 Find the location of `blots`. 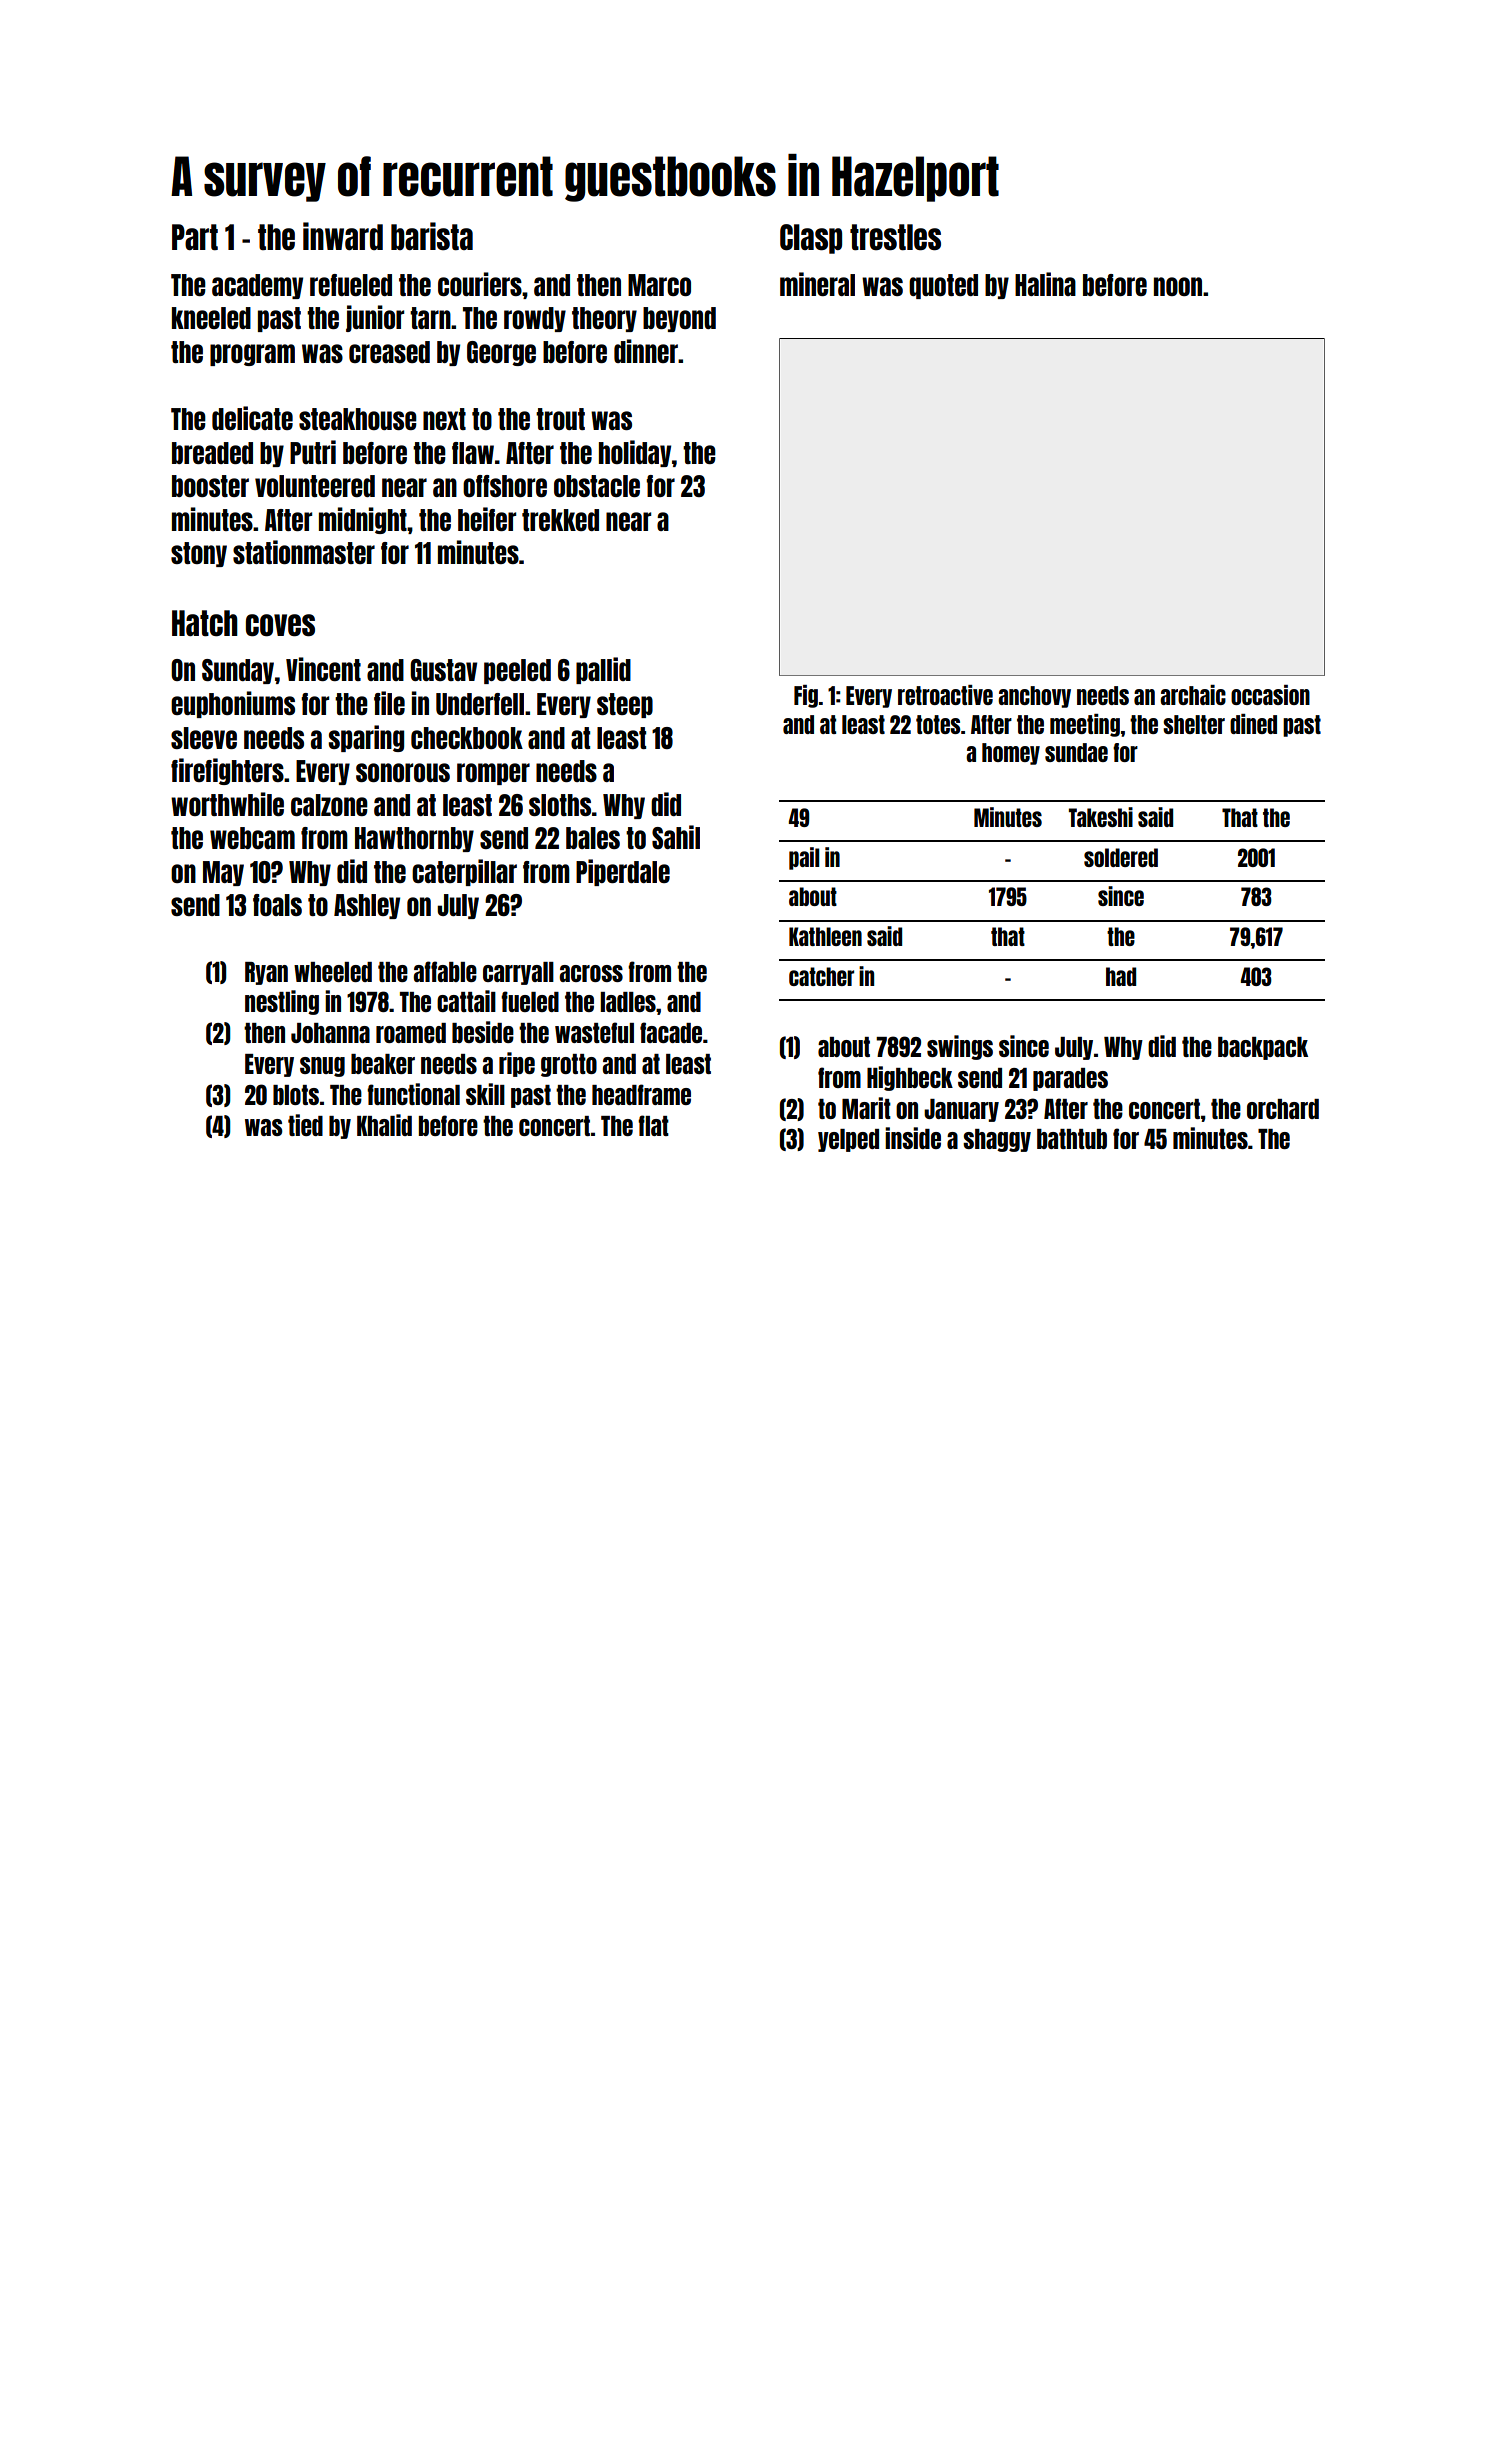

blots is located at coordinates (296, 1095).
